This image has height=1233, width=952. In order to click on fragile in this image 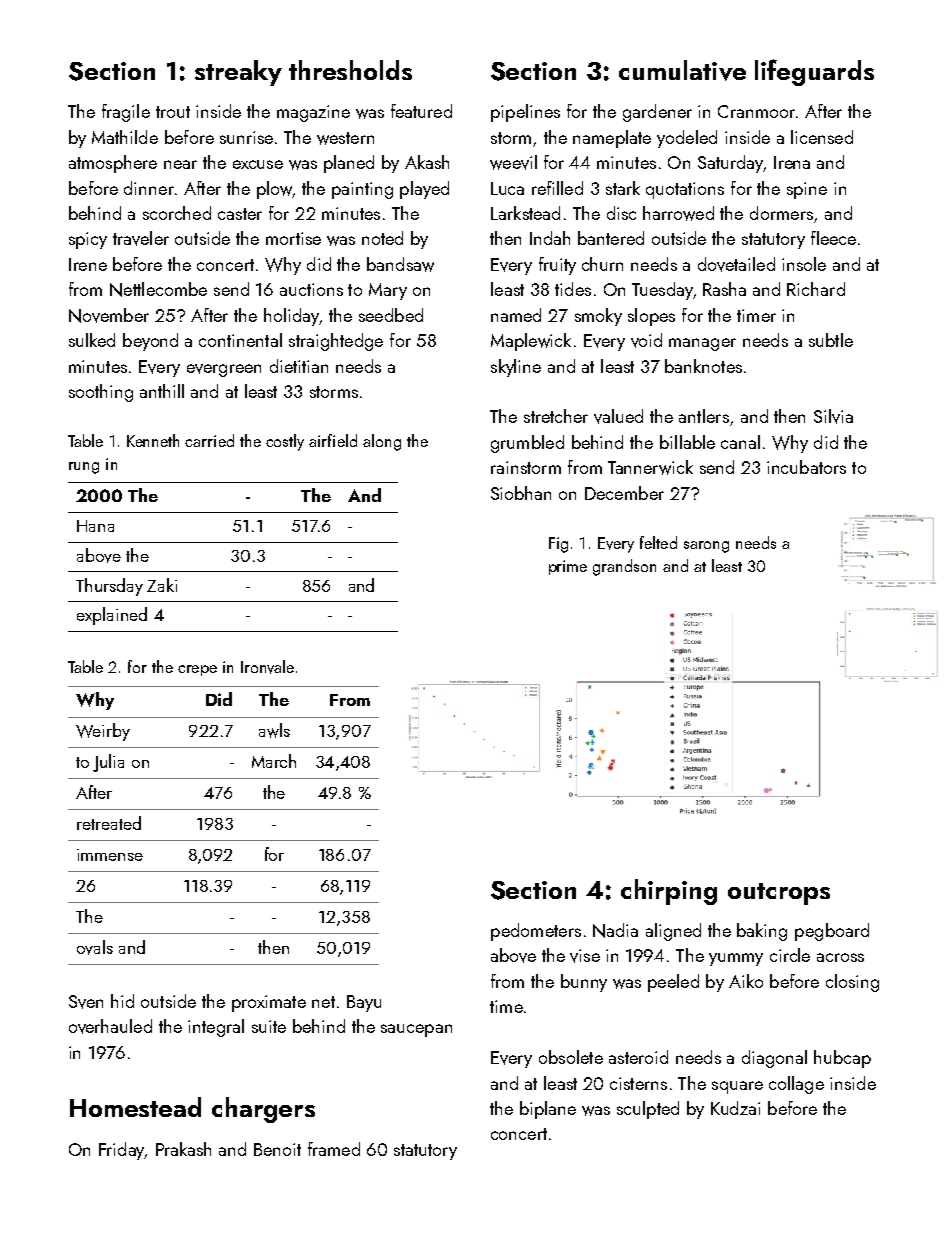, I will do `click(126, 113)`.
